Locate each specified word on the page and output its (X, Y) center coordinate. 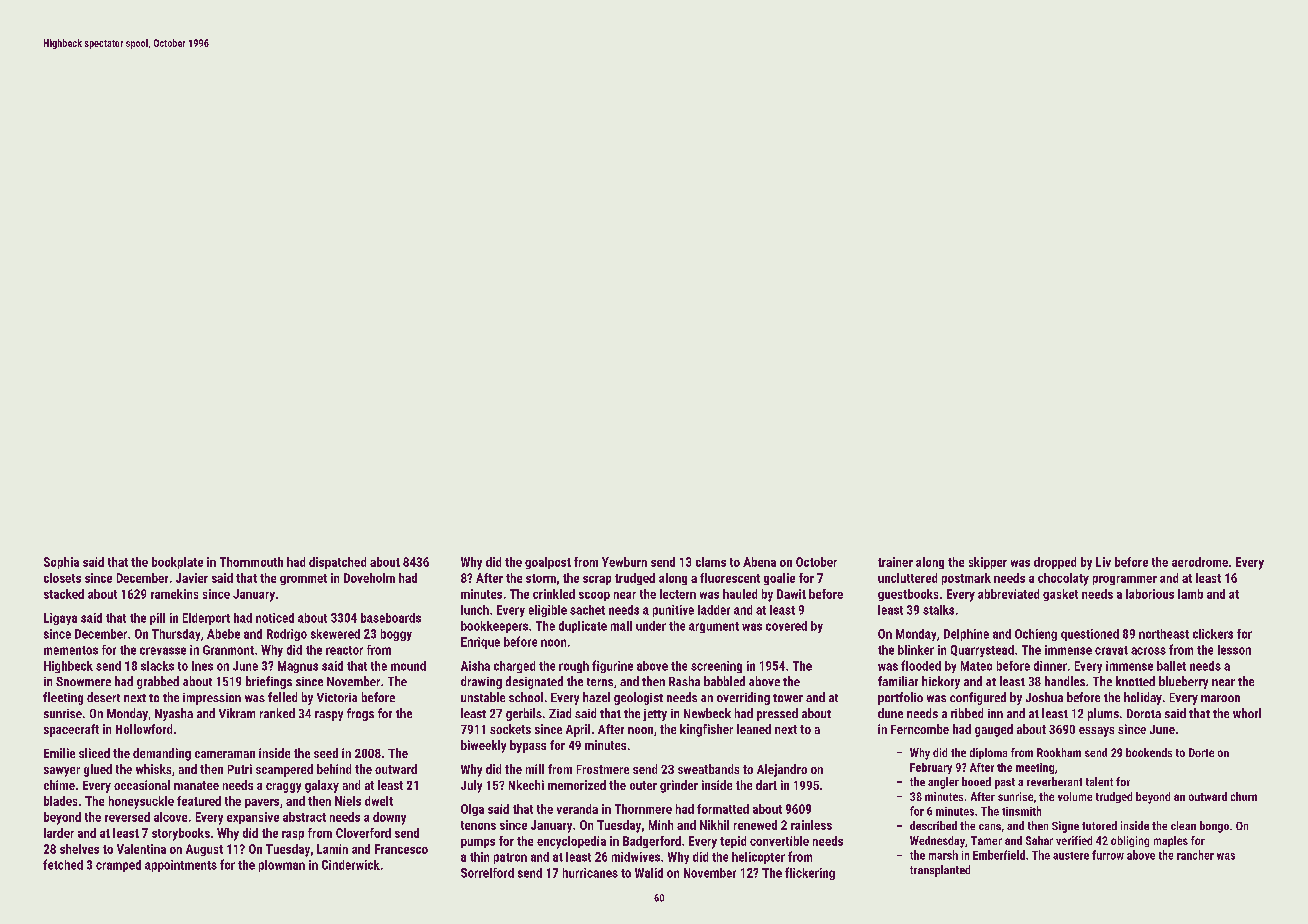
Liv (1103, 562)
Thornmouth (251, 562)
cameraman (225, 754)
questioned (1090, 635)
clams (711, 562)
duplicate (583, 627)
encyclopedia (571, 842)
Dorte (1201, 752)
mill (535, 769)
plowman (282, 866)
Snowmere (83, 681)
